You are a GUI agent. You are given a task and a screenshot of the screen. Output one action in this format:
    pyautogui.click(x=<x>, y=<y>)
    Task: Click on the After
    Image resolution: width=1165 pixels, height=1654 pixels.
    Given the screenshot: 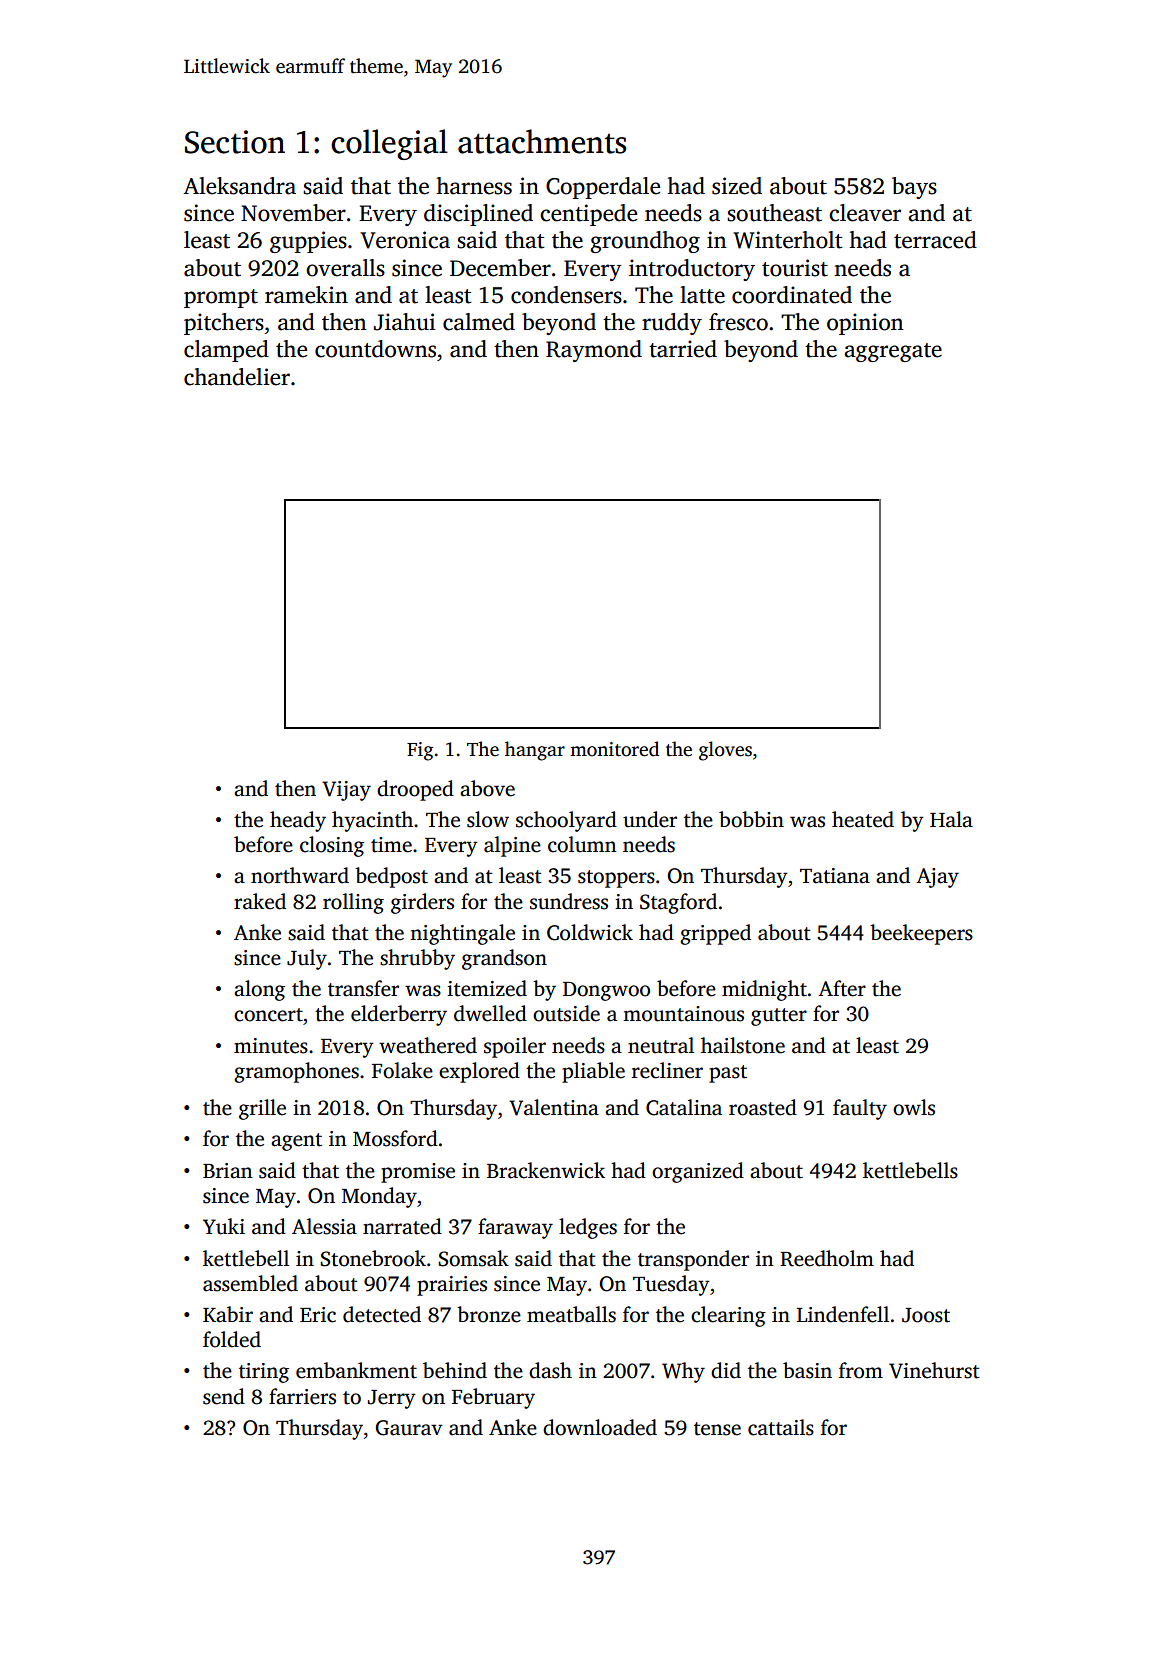 What is the action you would take?
    pyautogui.click(x=842, y=988)
